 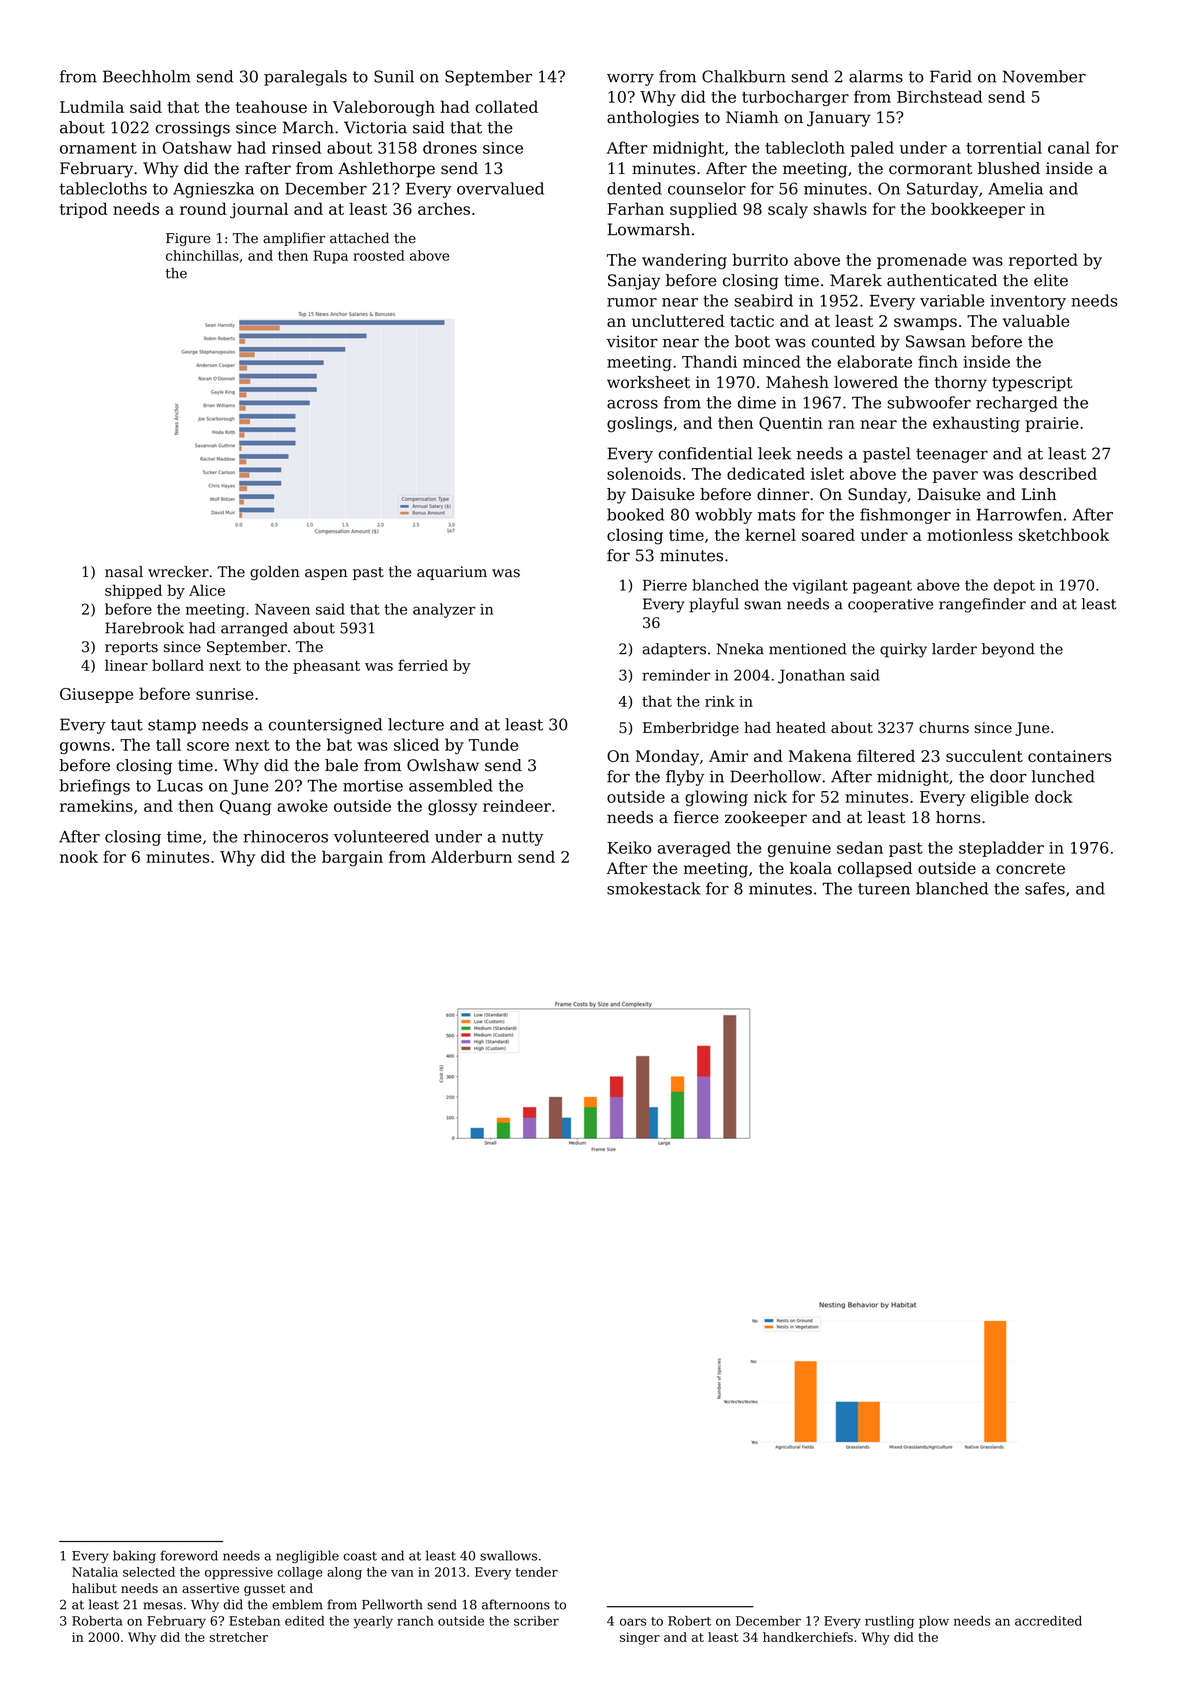 What do you see at coordinates (1045, 888) in the image?
I see `safes` at bounding box center [1045, 888].
